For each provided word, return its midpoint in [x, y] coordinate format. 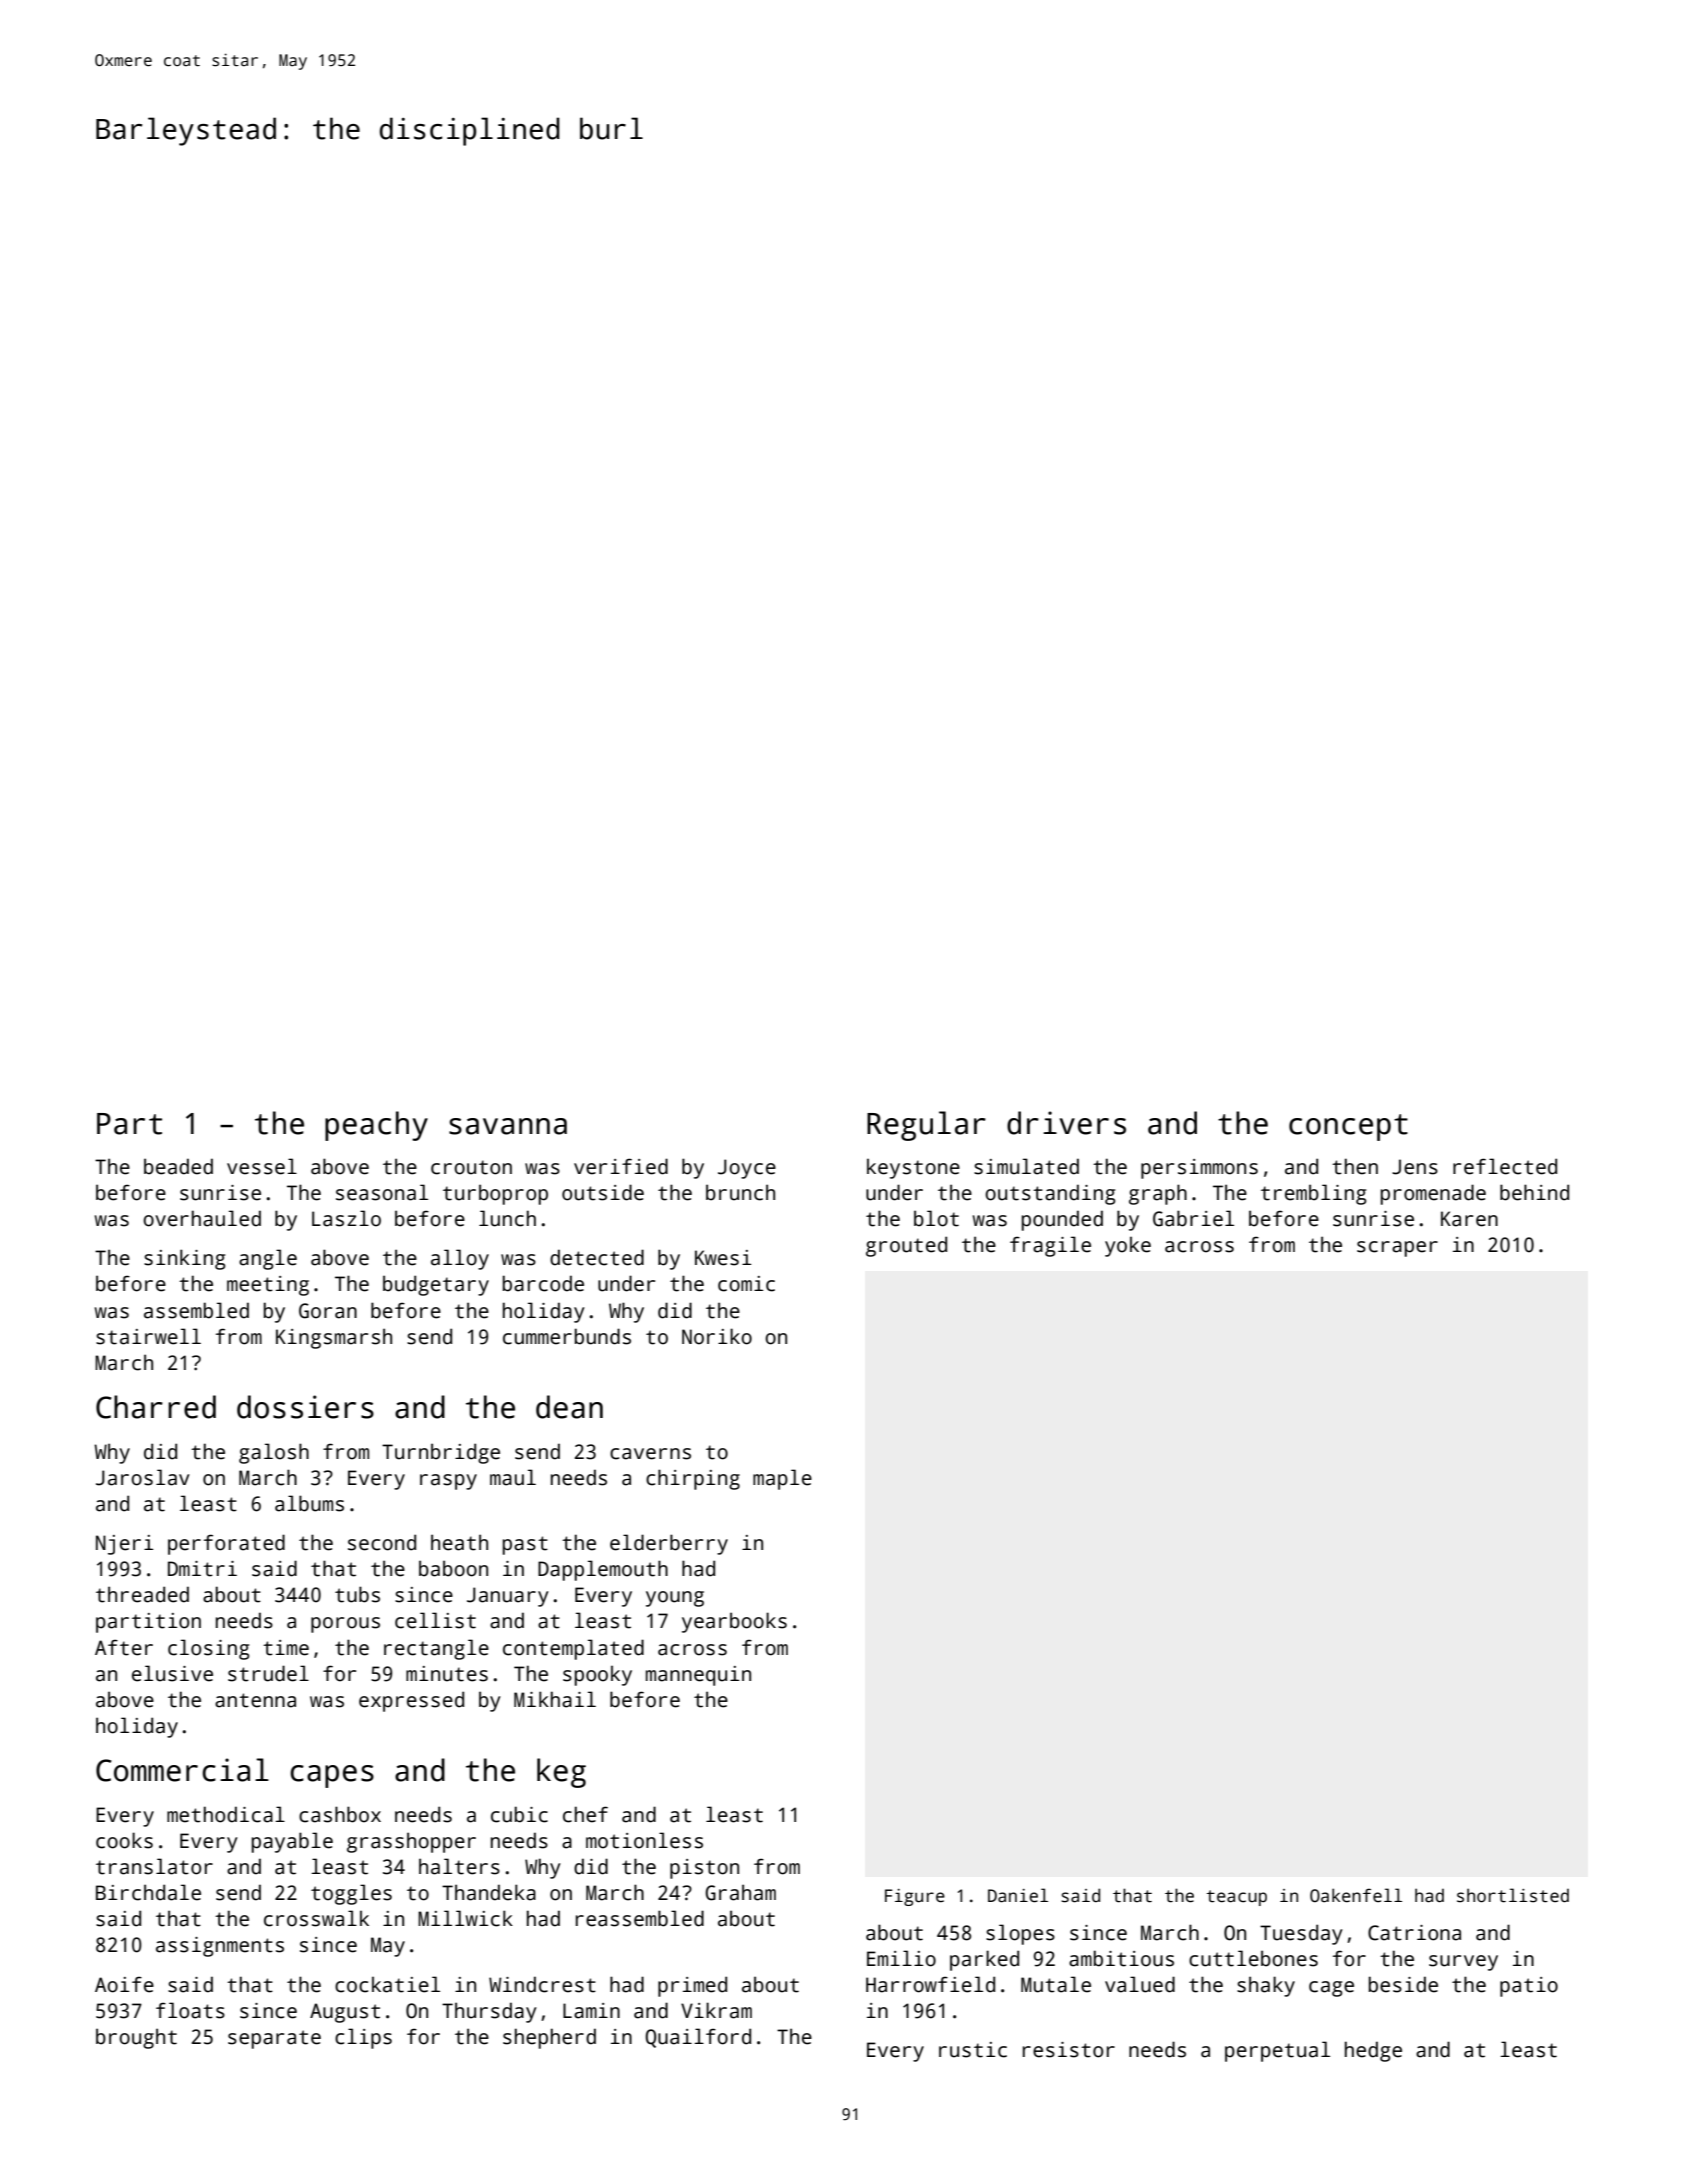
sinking [184, 1259]
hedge [1373, 2051]
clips [363, 2038]
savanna [508, 1126]
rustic [973, 2050]
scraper [1397, 1249]
